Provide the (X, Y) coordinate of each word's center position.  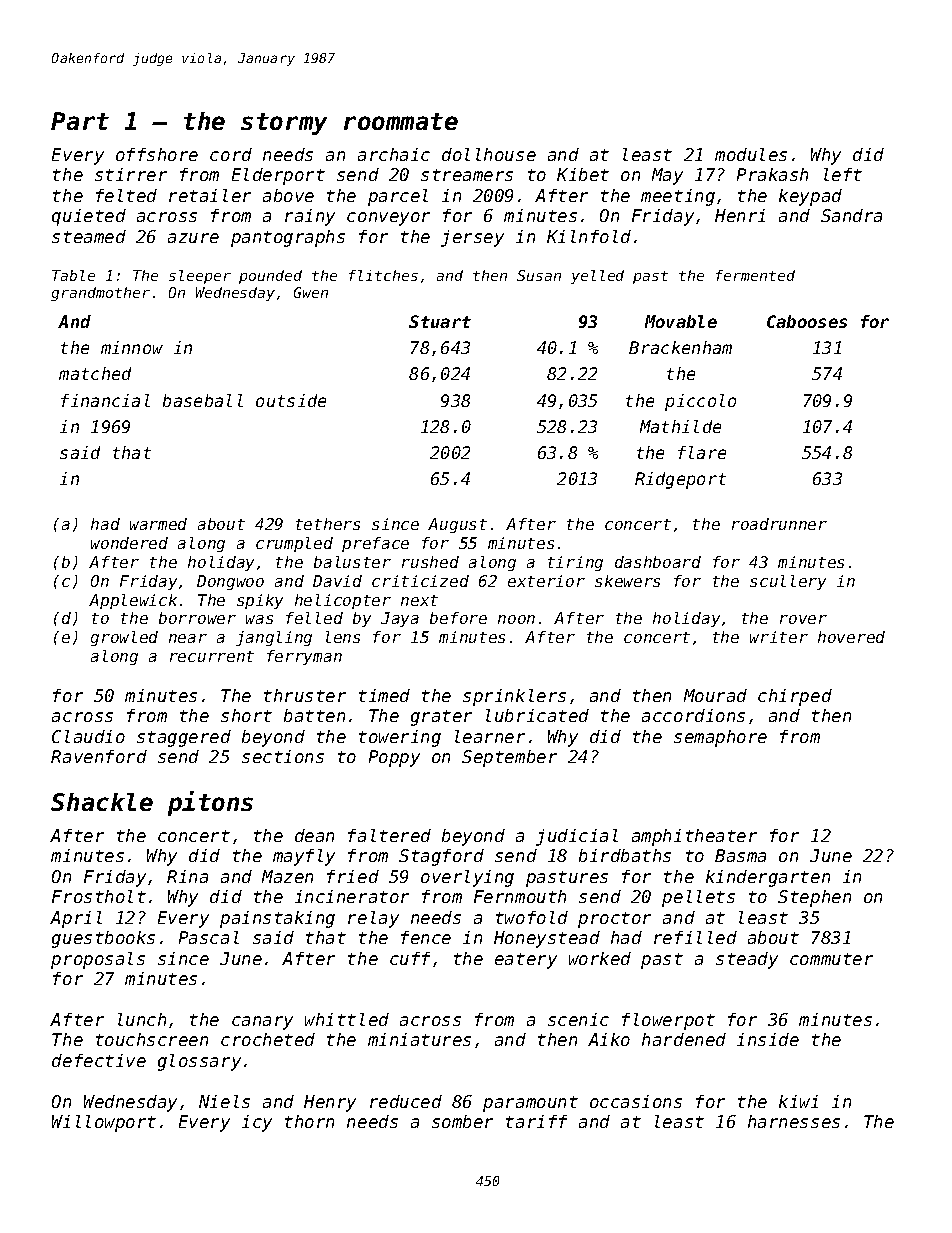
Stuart (440, 321)
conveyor (388, 219)
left (843, 174)
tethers (328, 524)
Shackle (102, 802)
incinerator (352, 896)
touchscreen (152, 1039)
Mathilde (680, 426)
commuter (831, 959)
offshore (157, 154)
